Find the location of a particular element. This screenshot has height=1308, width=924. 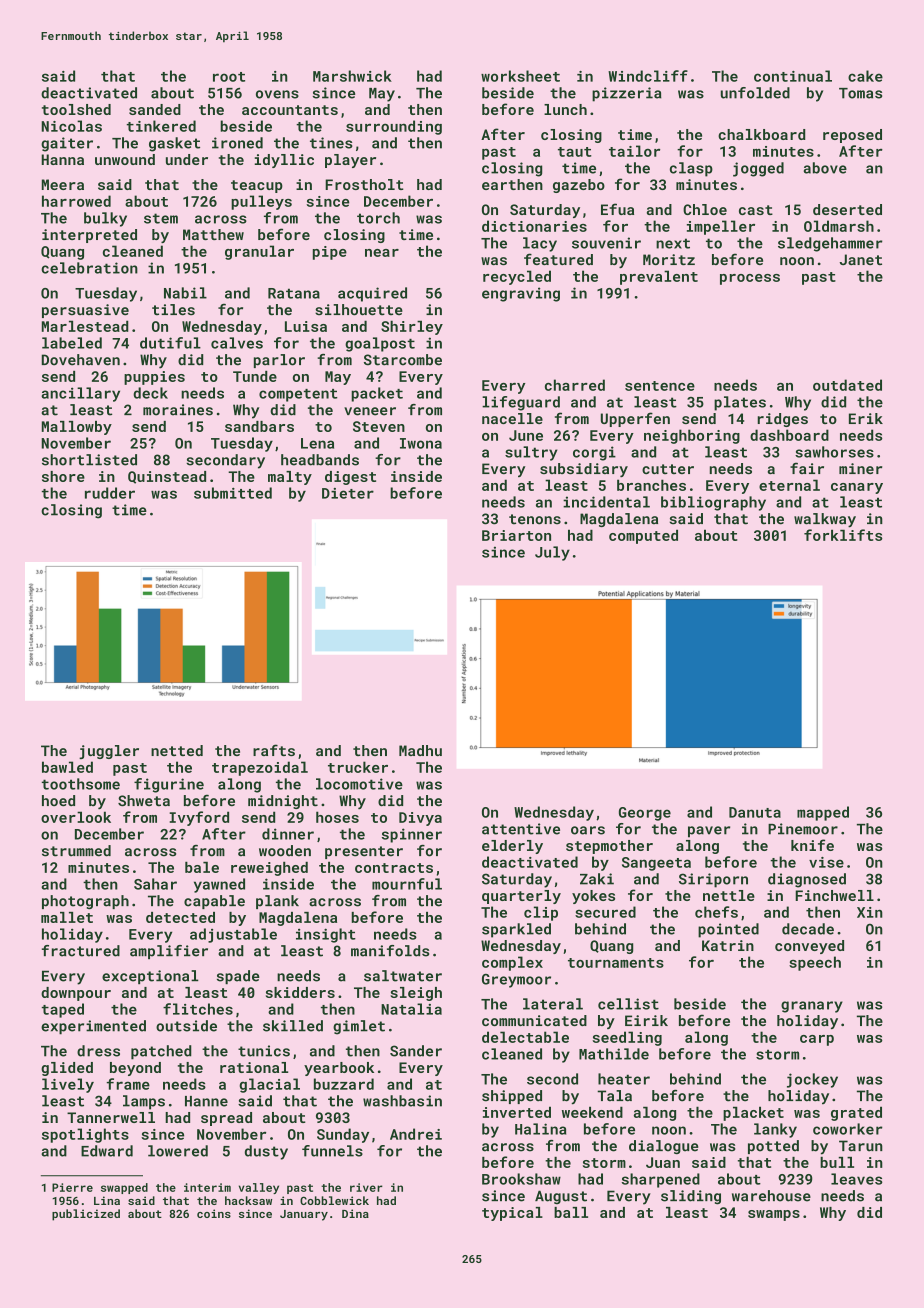

harrowed is located at coordinates (76, 201).
